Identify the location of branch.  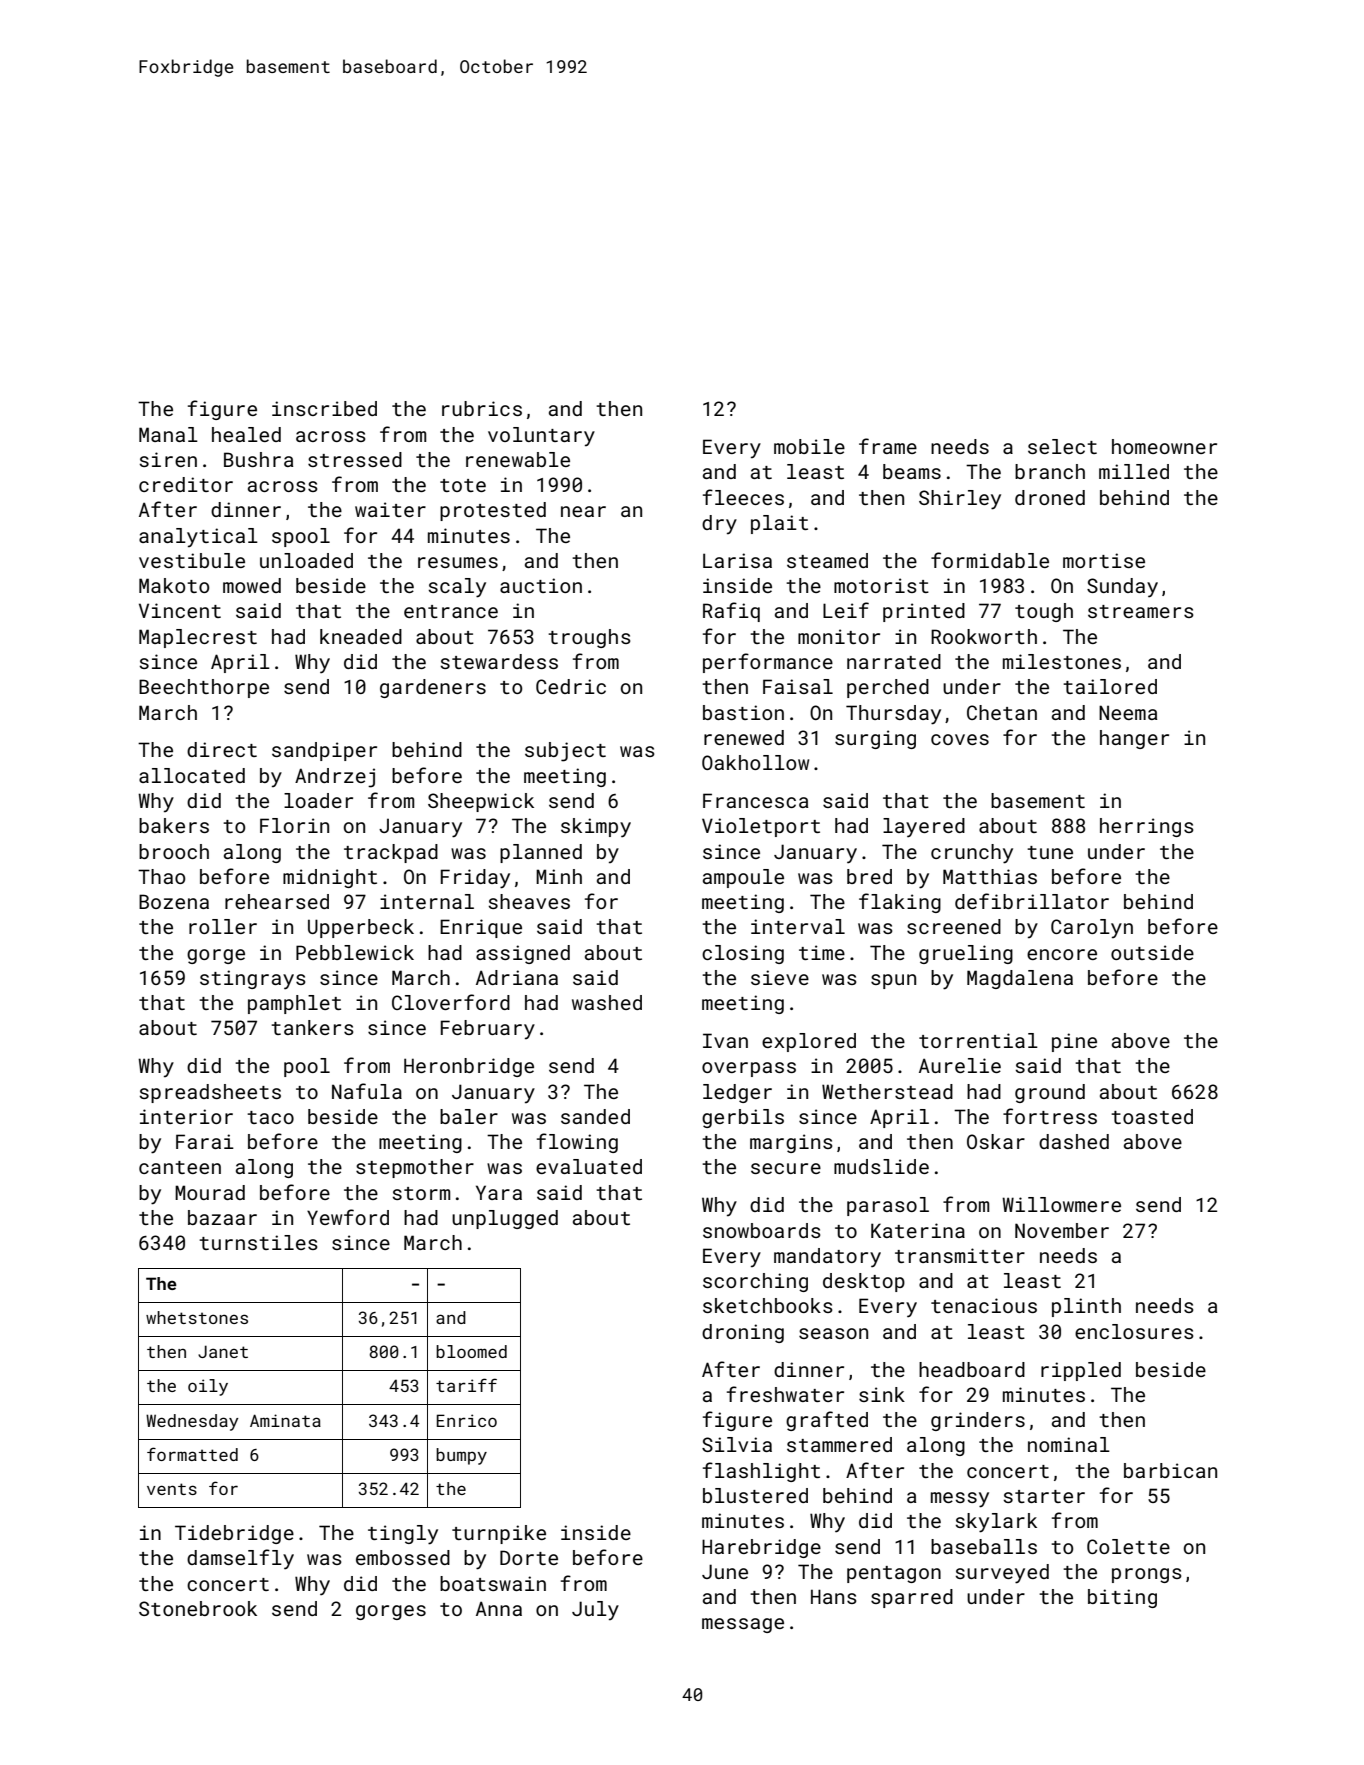
(1050, 471).
